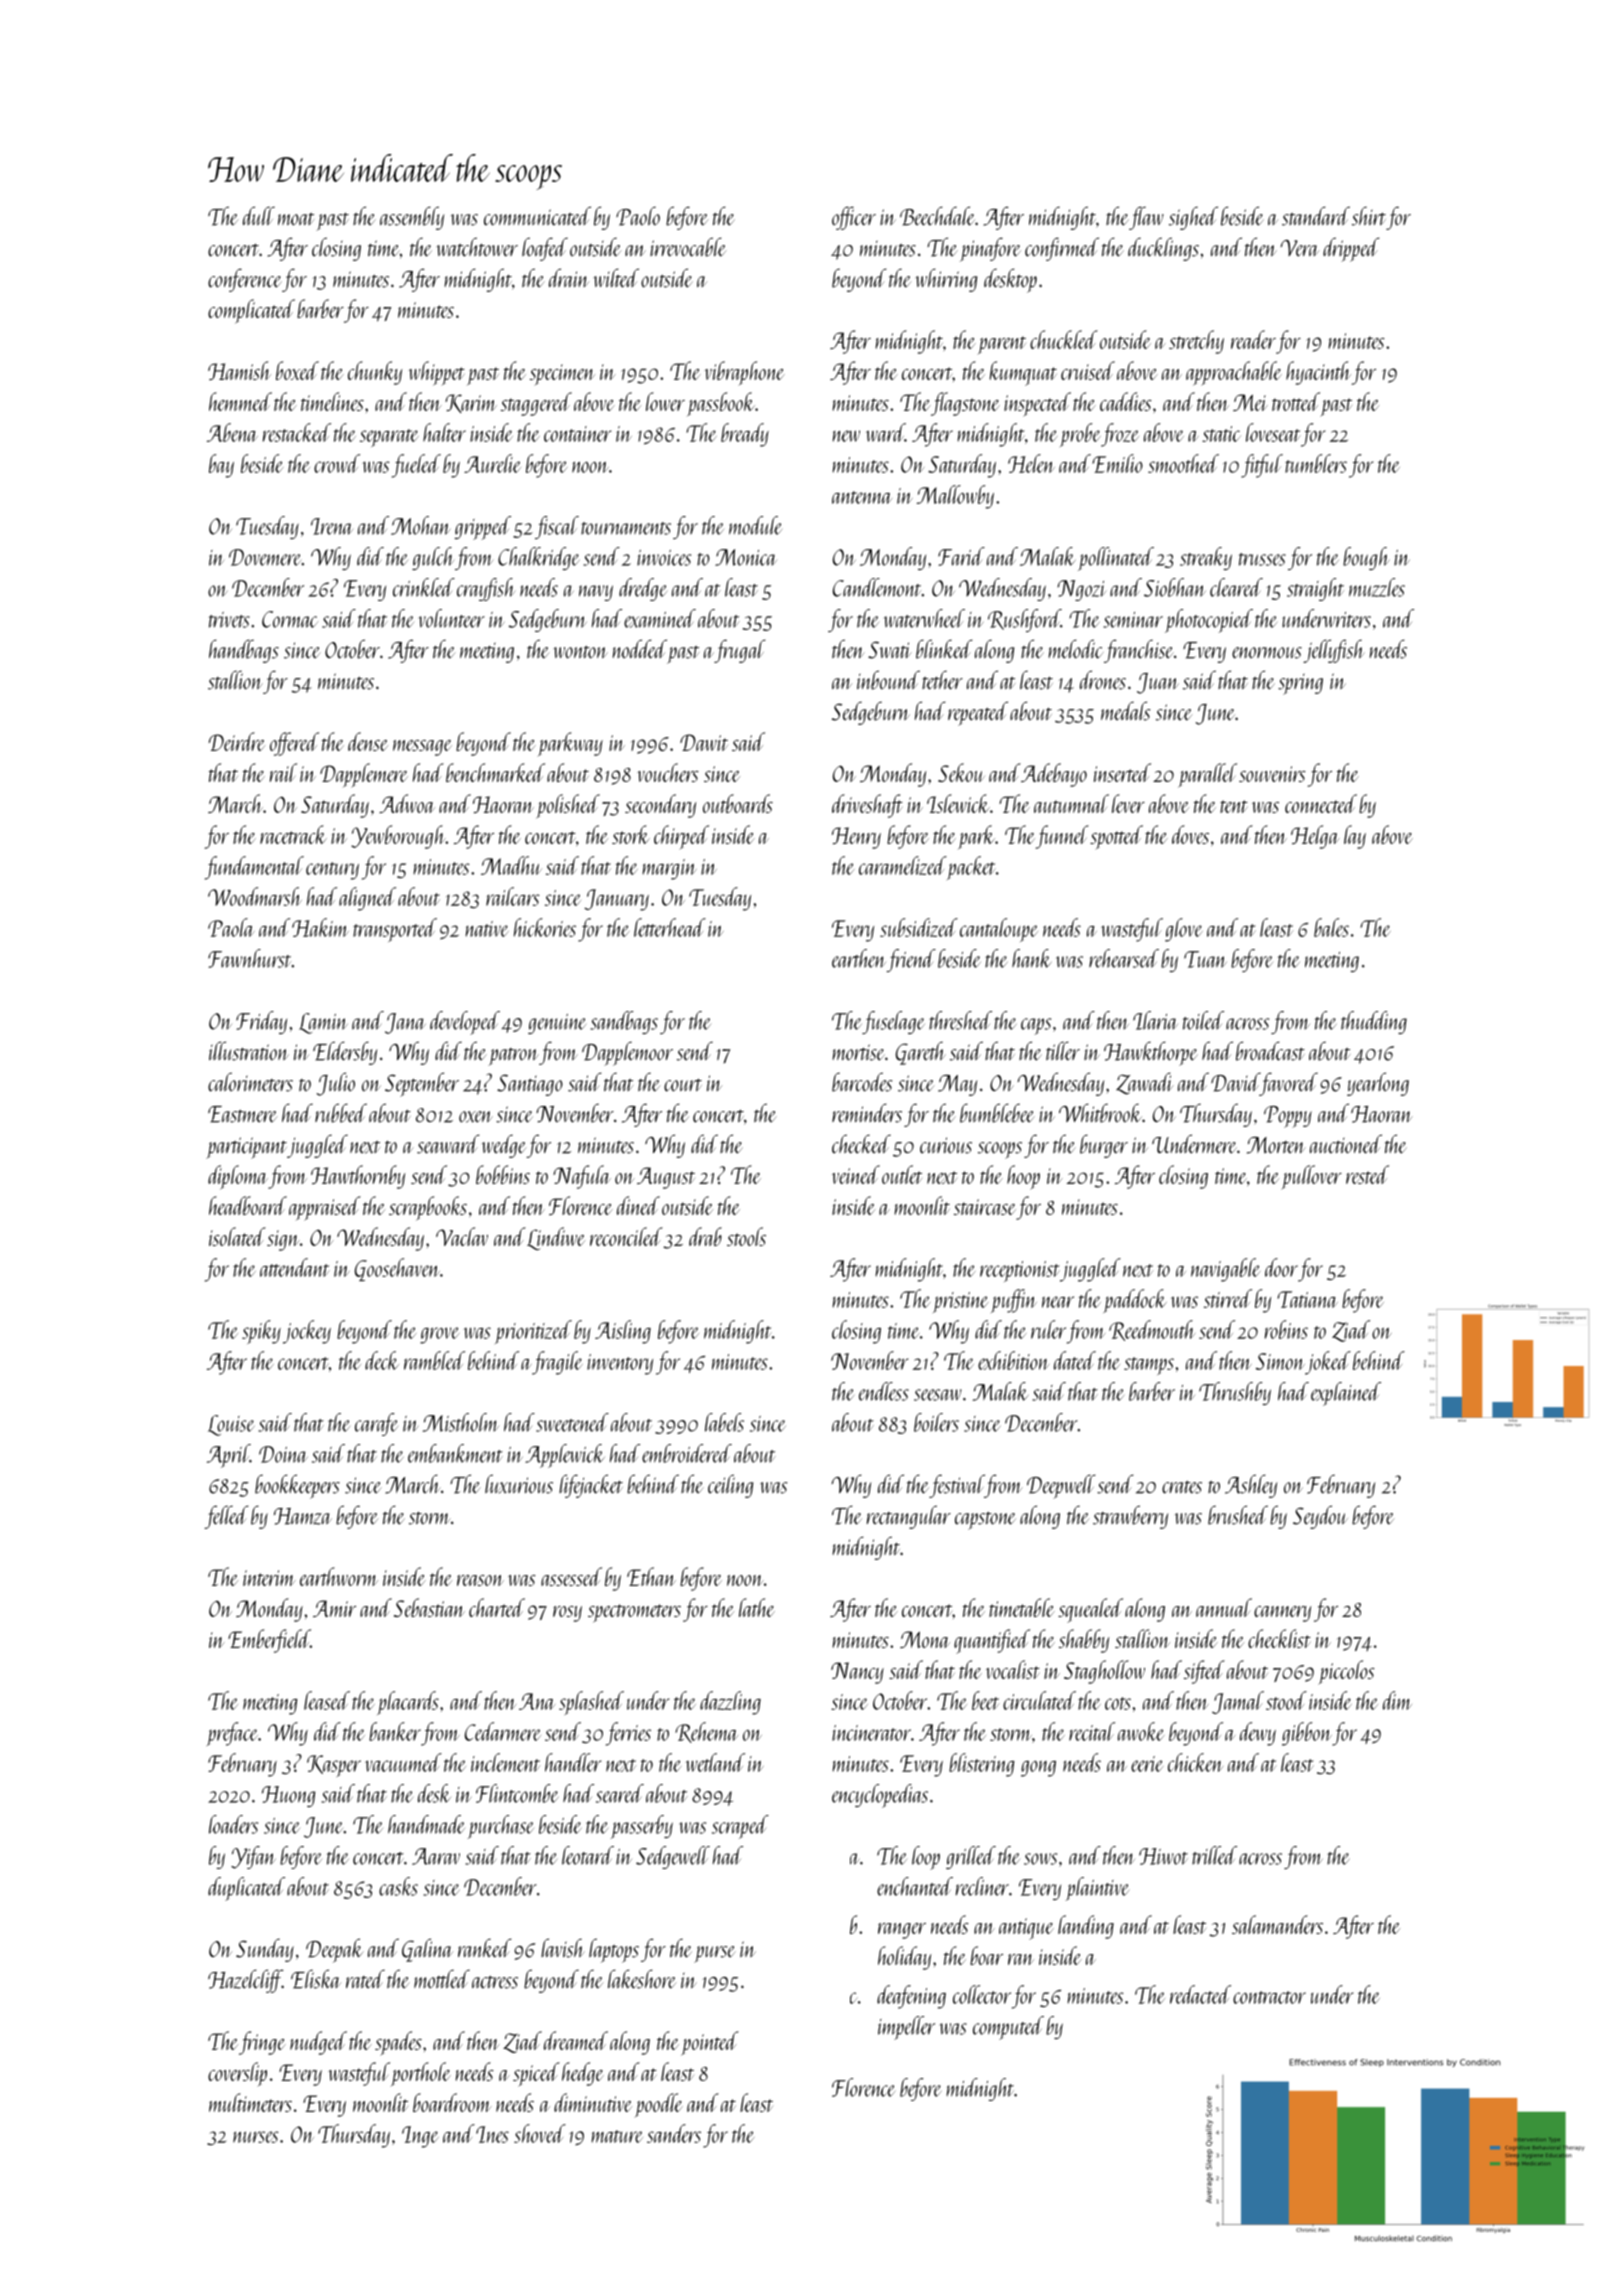  Describe the element at coordinates (398, 1886) in the screenshot. I see `casks` at that location.
